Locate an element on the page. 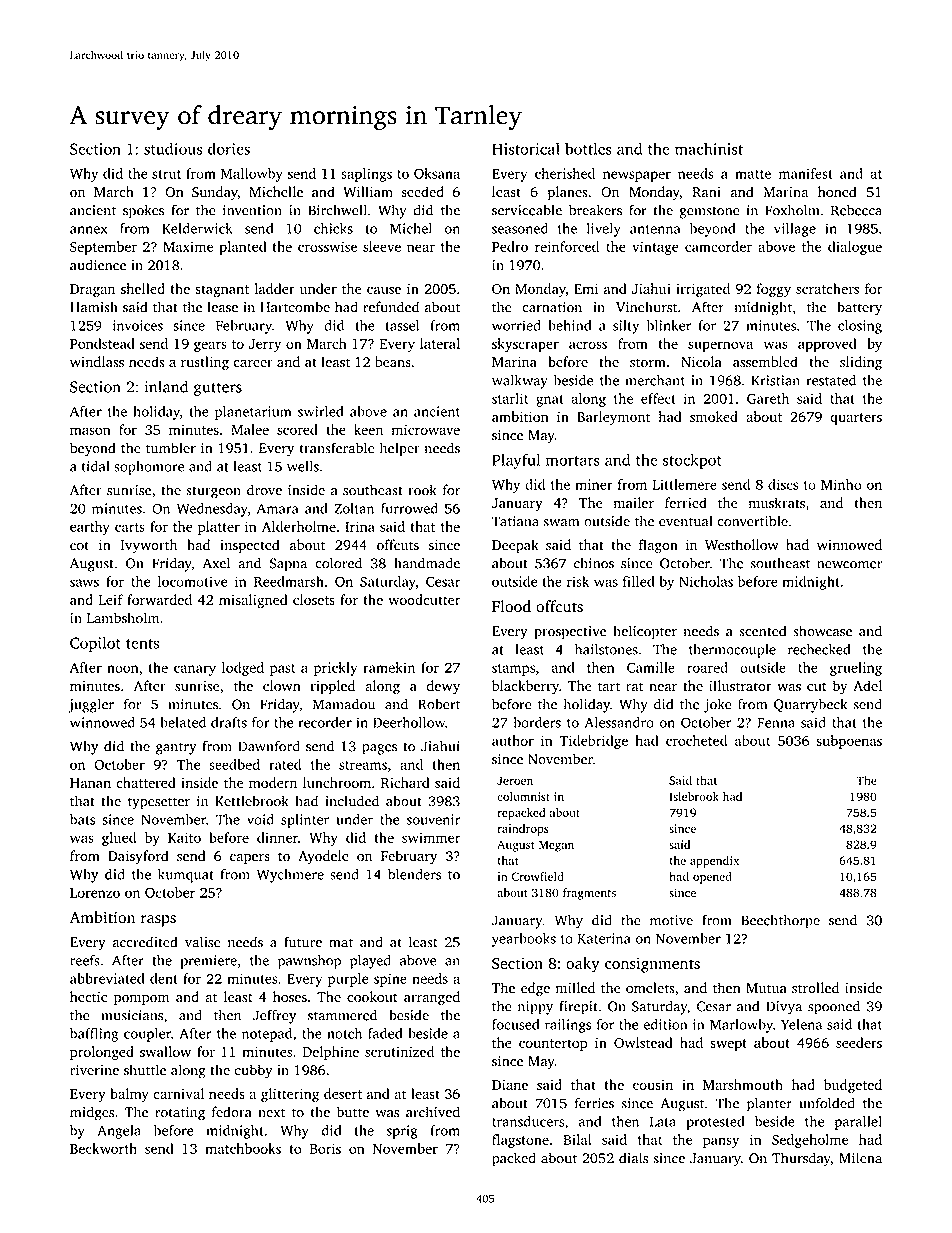 Image resolution: width=952 pixels, height=1233 pixels. Minho is located at coordinates (841, 484).
